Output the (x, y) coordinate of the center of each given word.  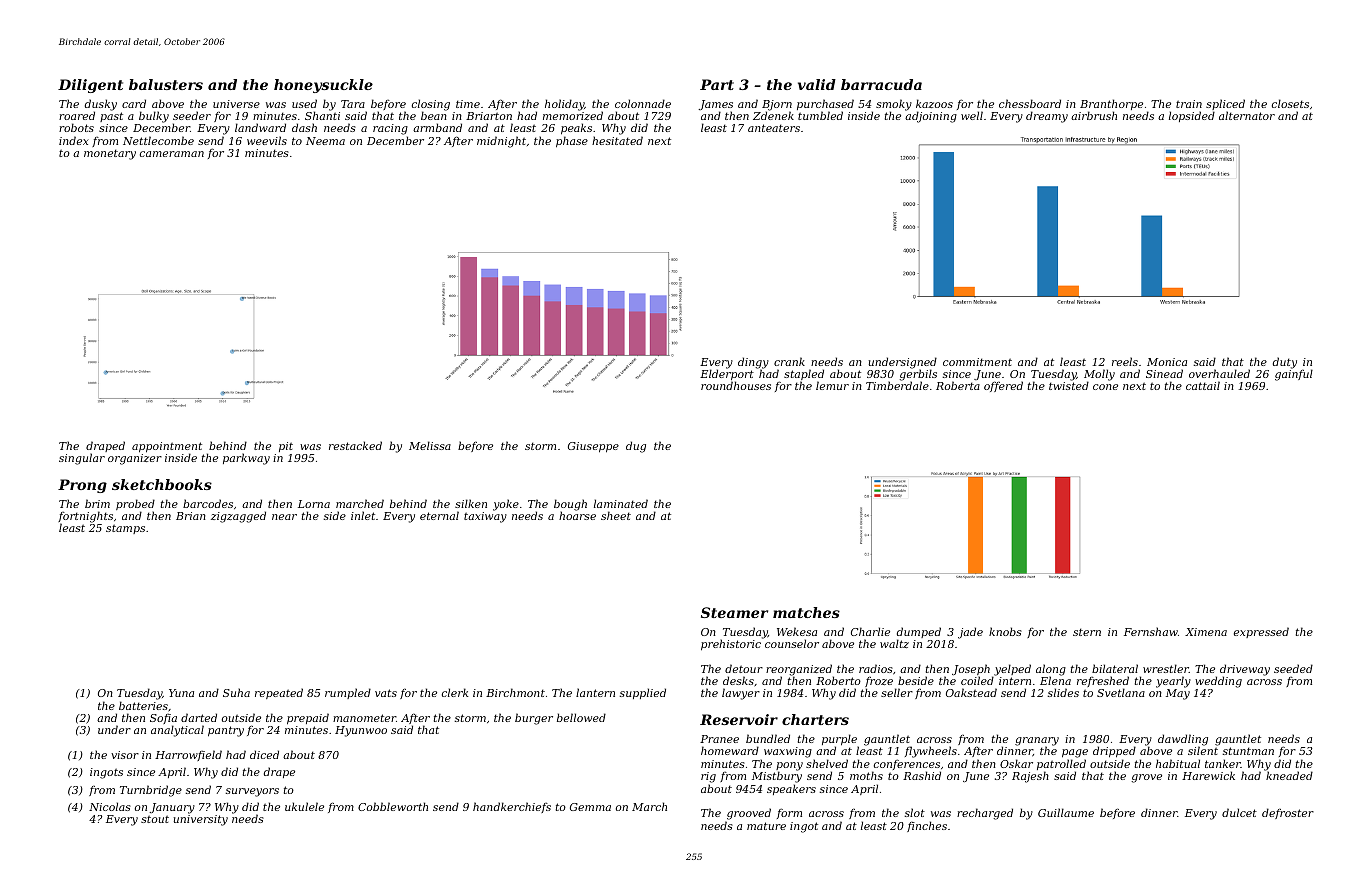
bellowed (581, 717)
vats (386, 693)
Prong (82, 486)
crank (789, 361)
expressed (1261, 632)
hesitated (617, 140)
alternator (1247, 115)
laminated (621, 503)
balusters (166, 84)
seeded (1293, 668)
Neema (325, 141)
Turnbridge (151, 791)
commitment (977, 362)
